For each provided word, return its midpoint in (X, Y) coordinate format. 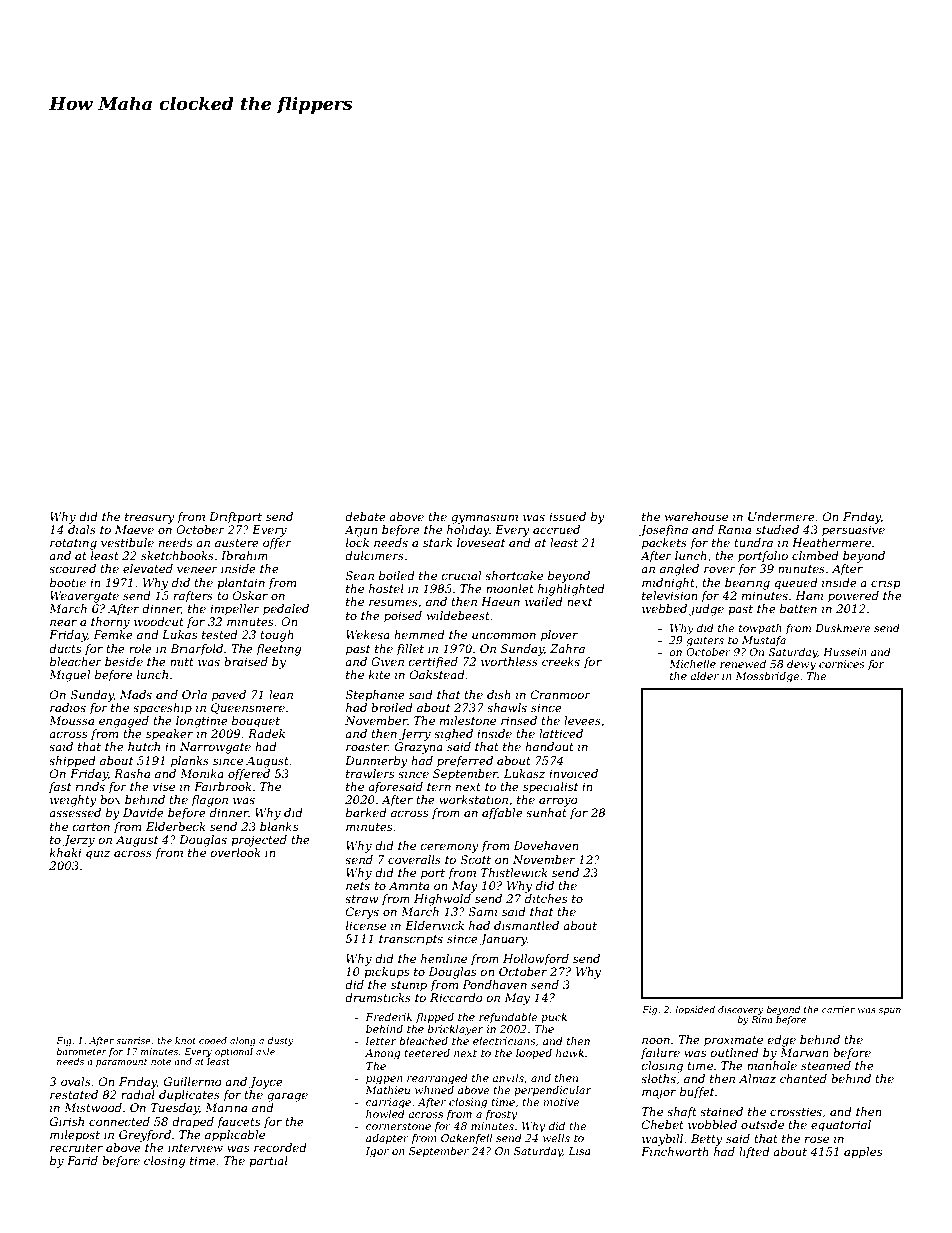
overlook (235, 852)
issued (567, 516)
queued (796, 584)
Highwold (442, 900)
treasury (150, 518)
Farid (82, 1160)
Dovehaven (545, 845)
